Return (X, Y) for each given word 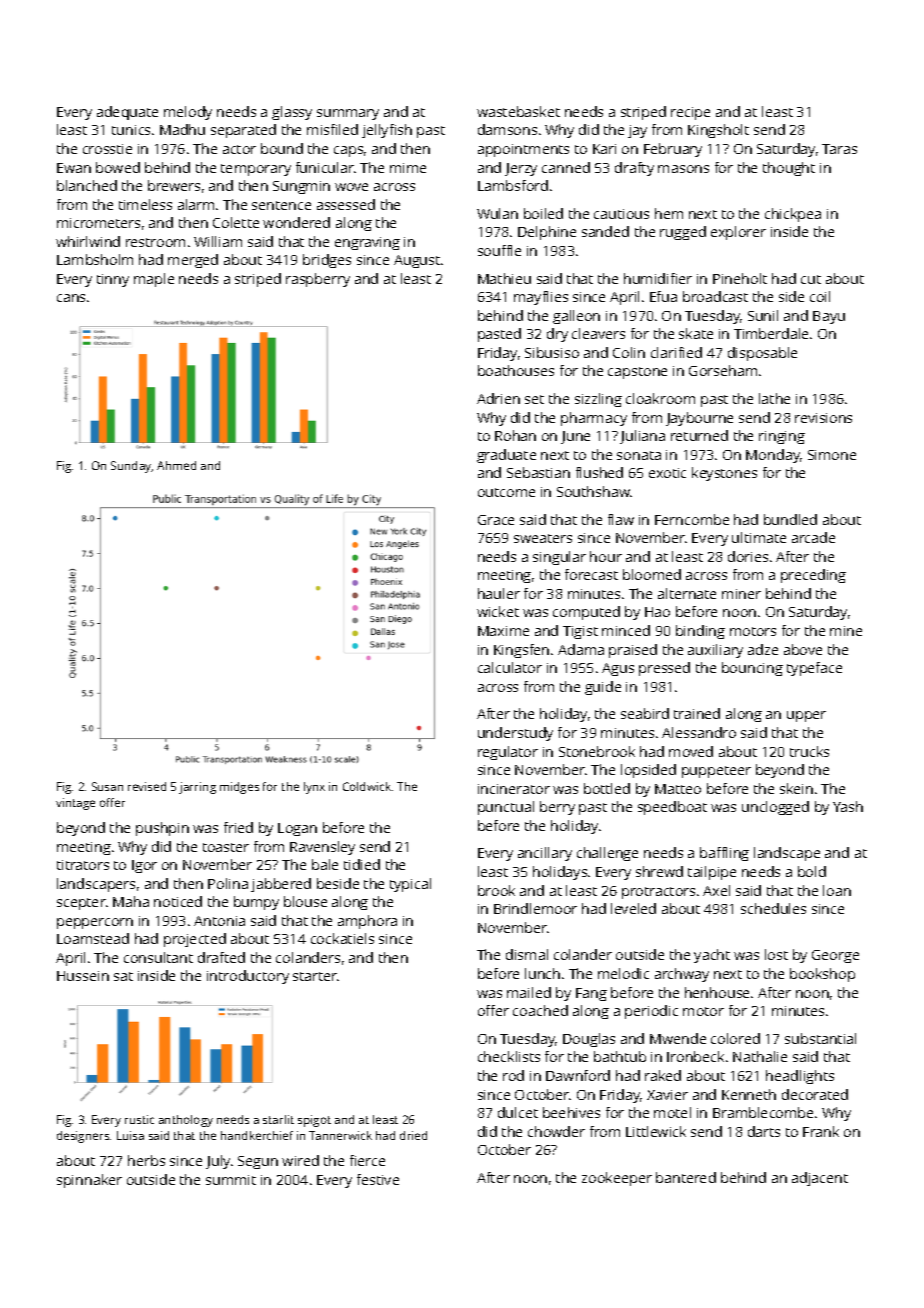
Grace (496, 520)
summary (348, 114)
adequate (127, 113)
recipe (690, 113)
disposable (762, 354)
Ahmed (176, 465)
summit (231, 1180)
